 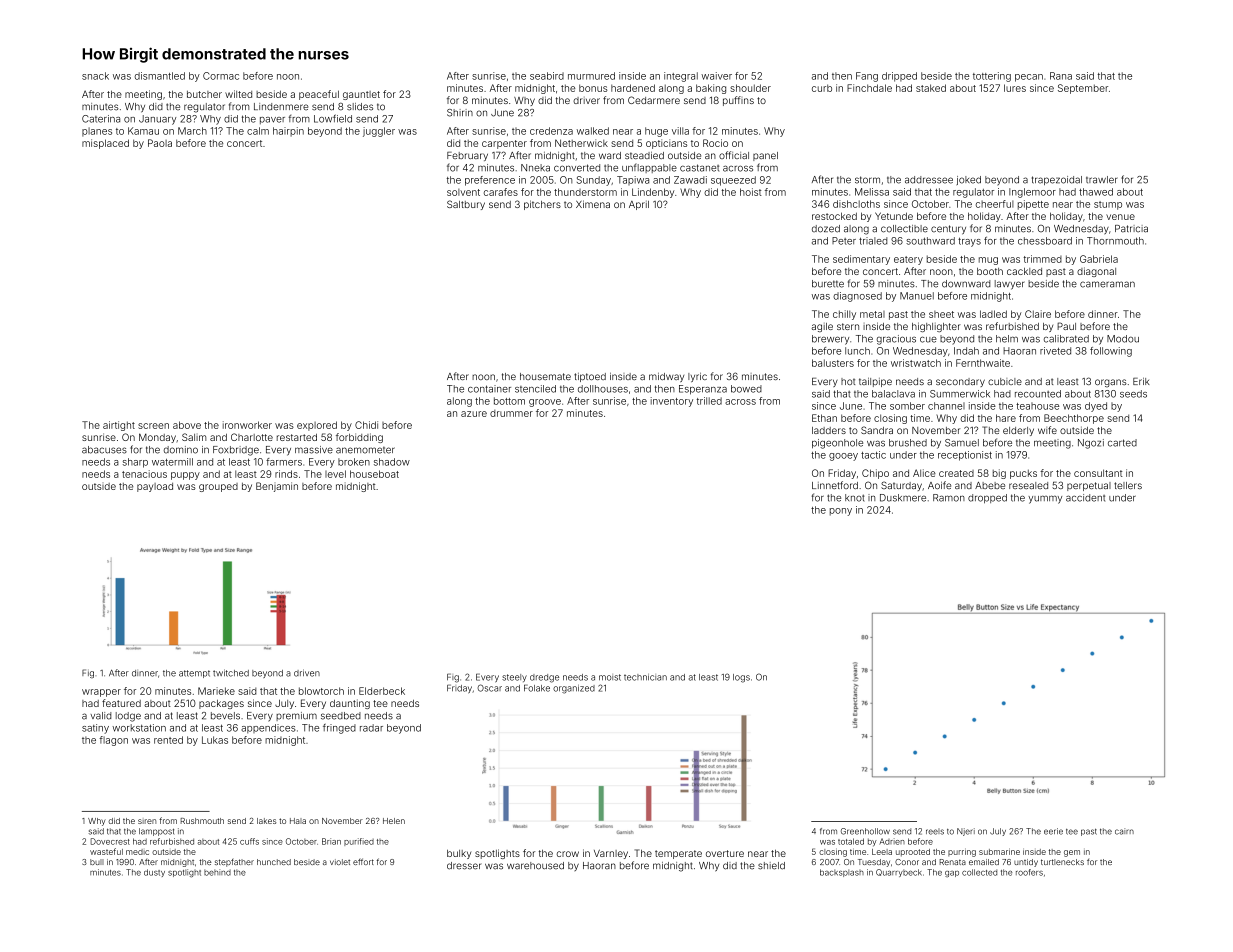 I want to click on driven, so click(x=307, y=673).
